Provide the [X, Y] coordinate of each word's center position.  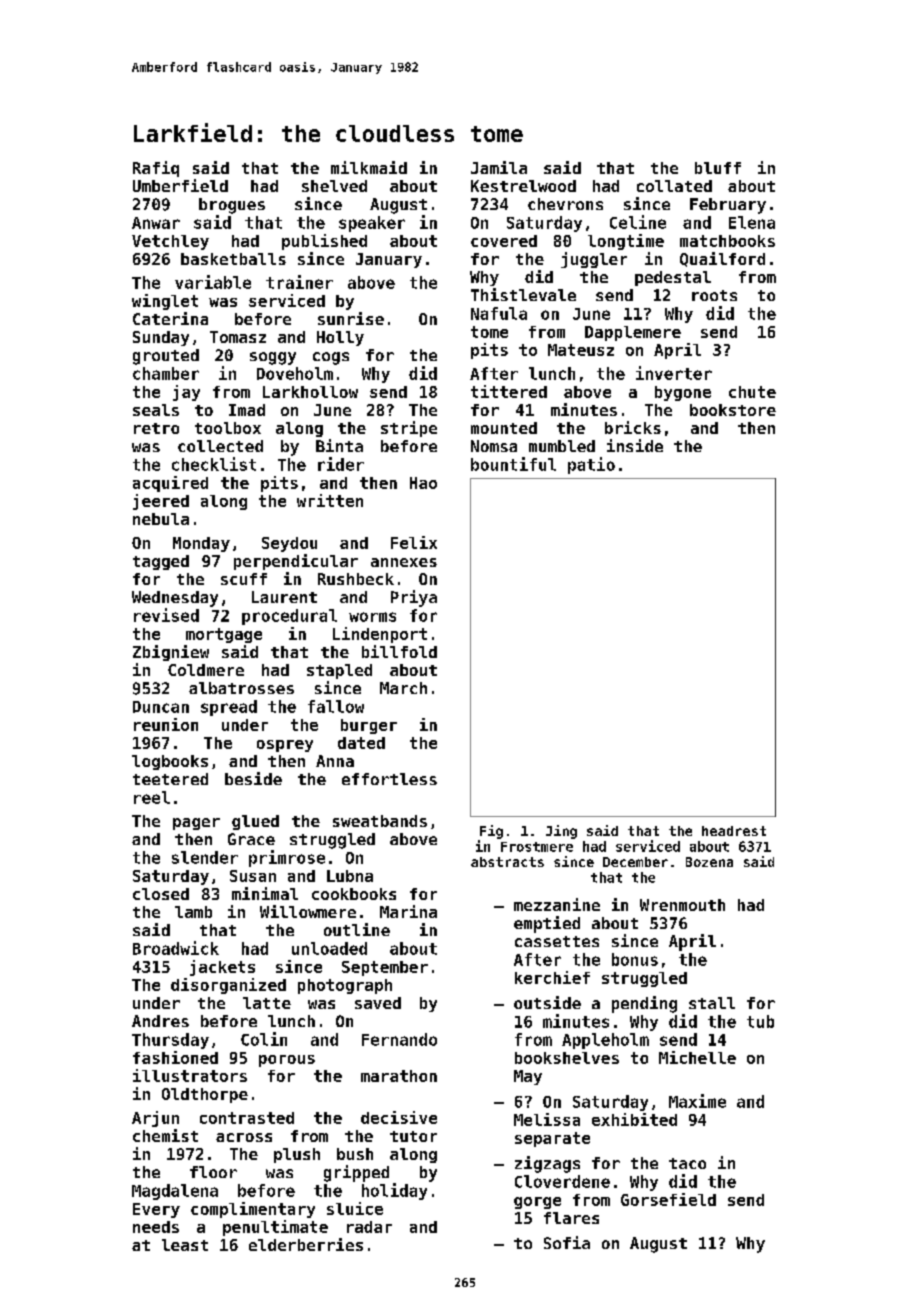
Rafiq [156, 169]
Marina [408, 911]
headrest [734, 831]
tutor [413, 1136]
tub [760, 1021]
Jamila [499, 167]
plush [297, 1155]
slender [205, 857]
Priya [414, 598]
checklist [214, 464]
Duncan [161, 707]
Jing [561, 832]
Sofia [567, 1242]
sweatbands [380, 821]
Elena [752, 222]
